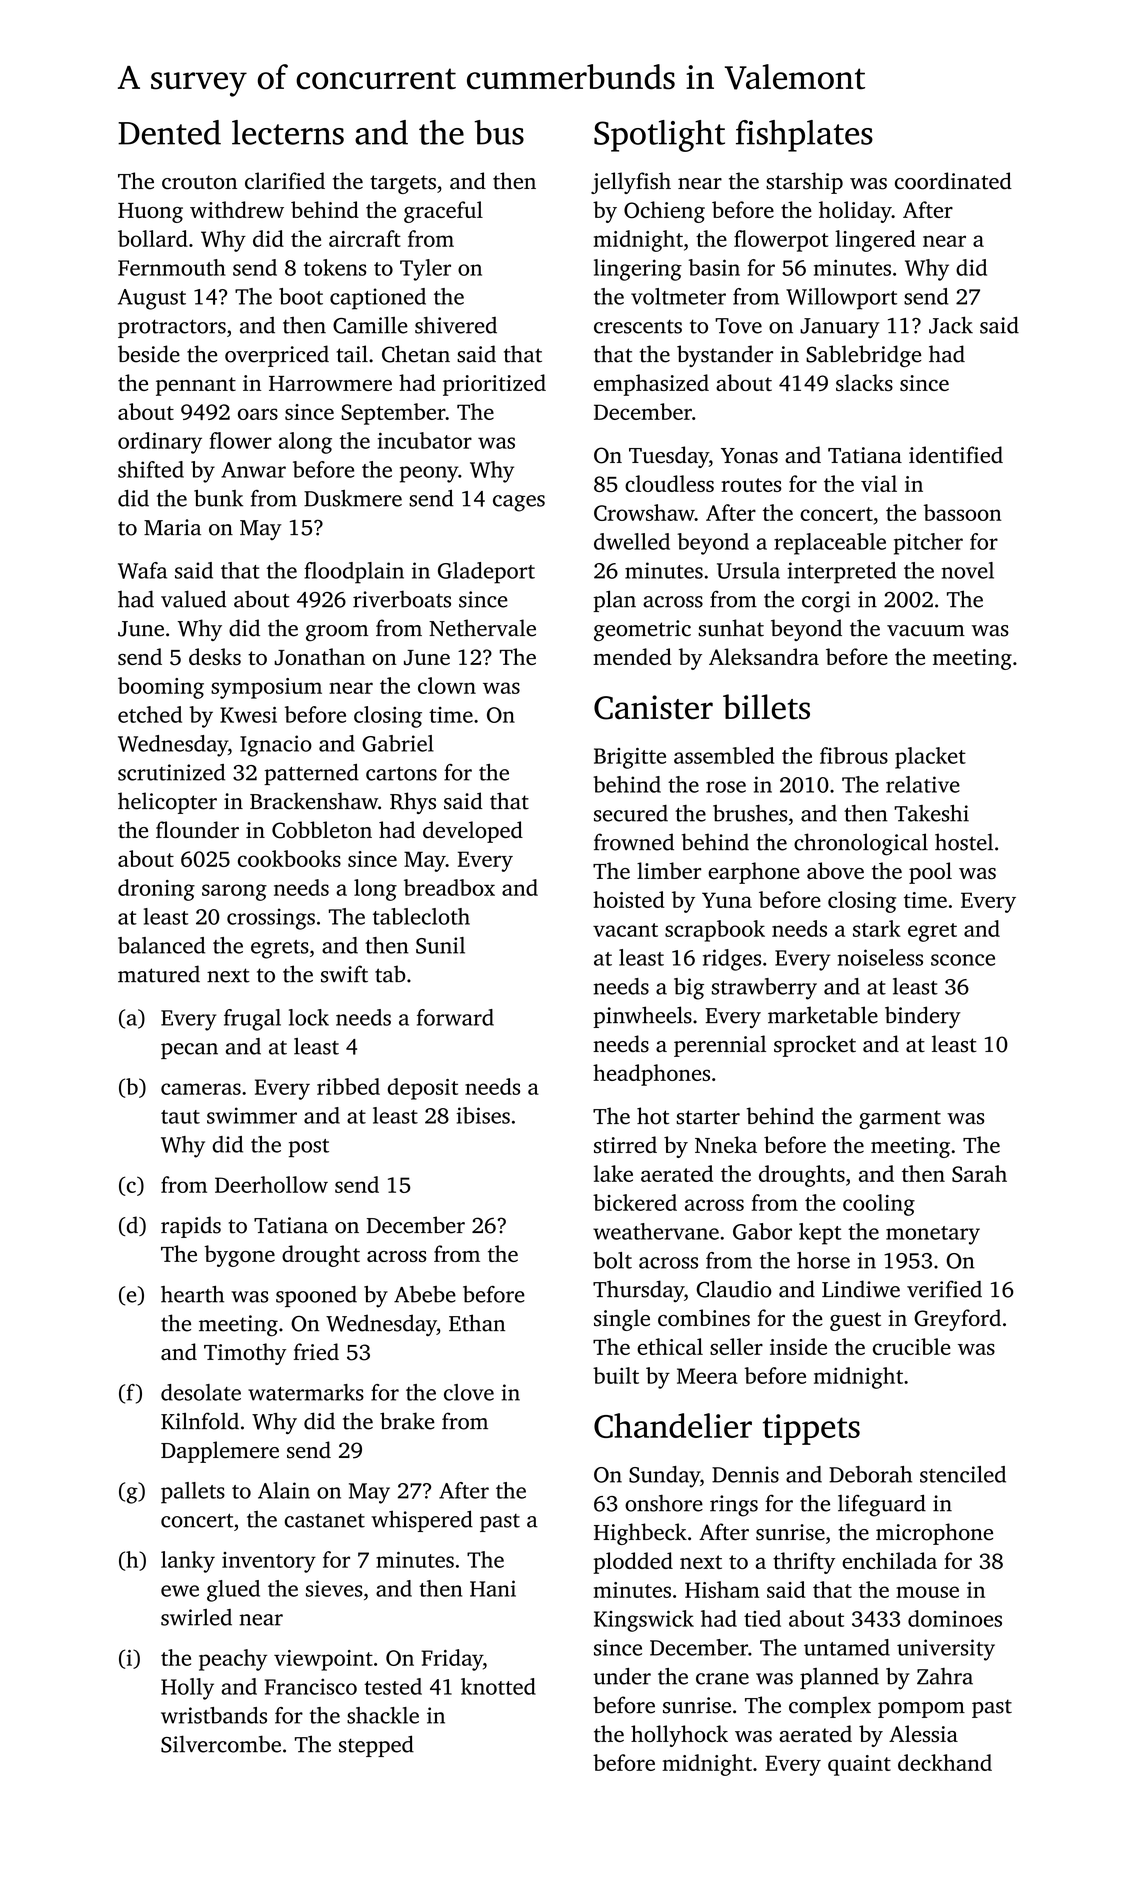 This page has height=1878, width=1140. Describe the element at coordinates (325, 1521) in the page. I see `castanet` at that location.
